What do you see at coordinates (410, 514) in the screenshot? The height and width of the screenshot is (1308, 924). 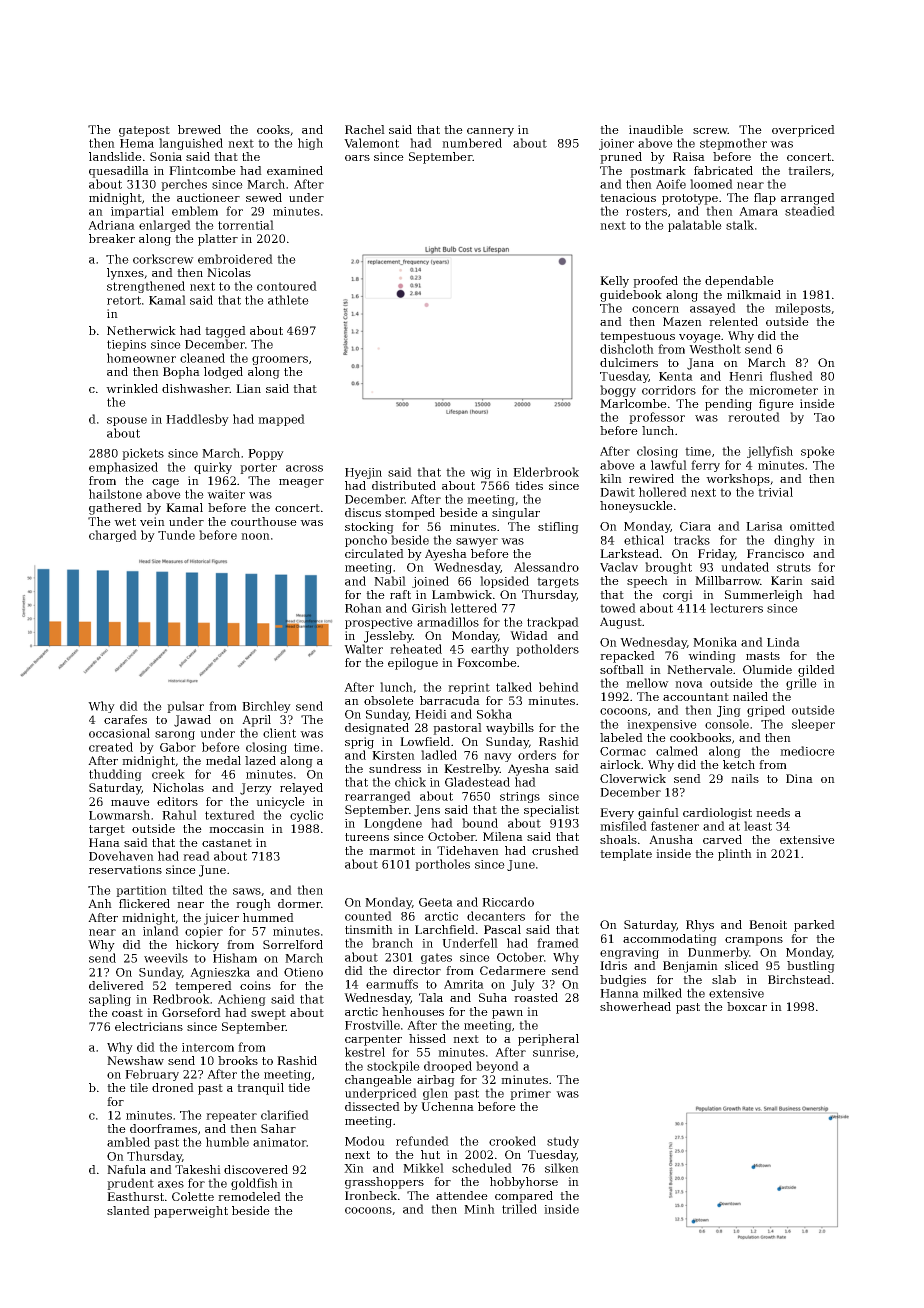 I see `stomped` at bounding box center [410, 514].
